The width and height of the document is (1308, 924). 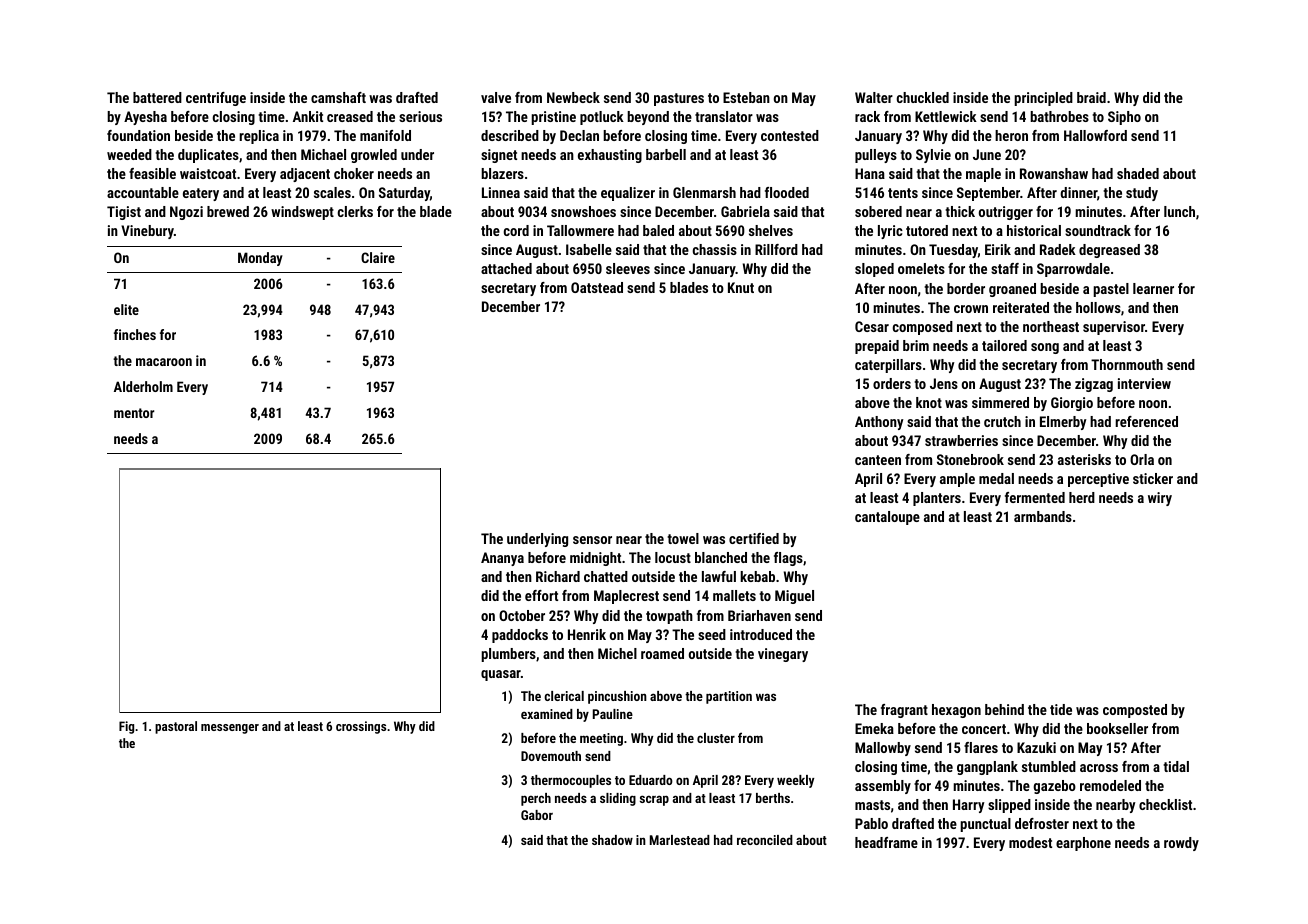 I want to click on translator, so click(x=724, y=116).
